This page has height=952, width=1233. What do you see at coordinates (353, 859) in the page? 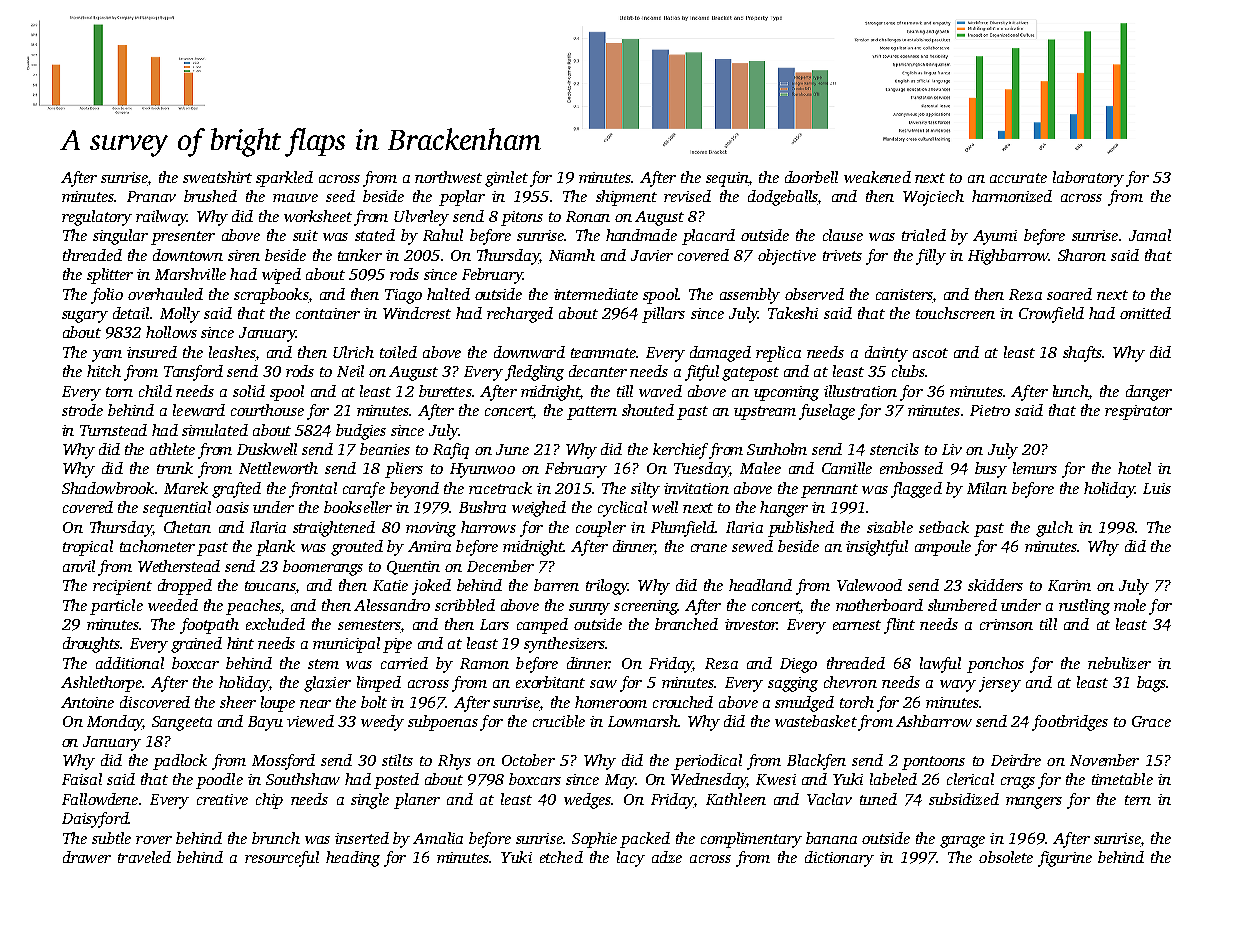
I see `heading` at bounding box center [353, 859].
